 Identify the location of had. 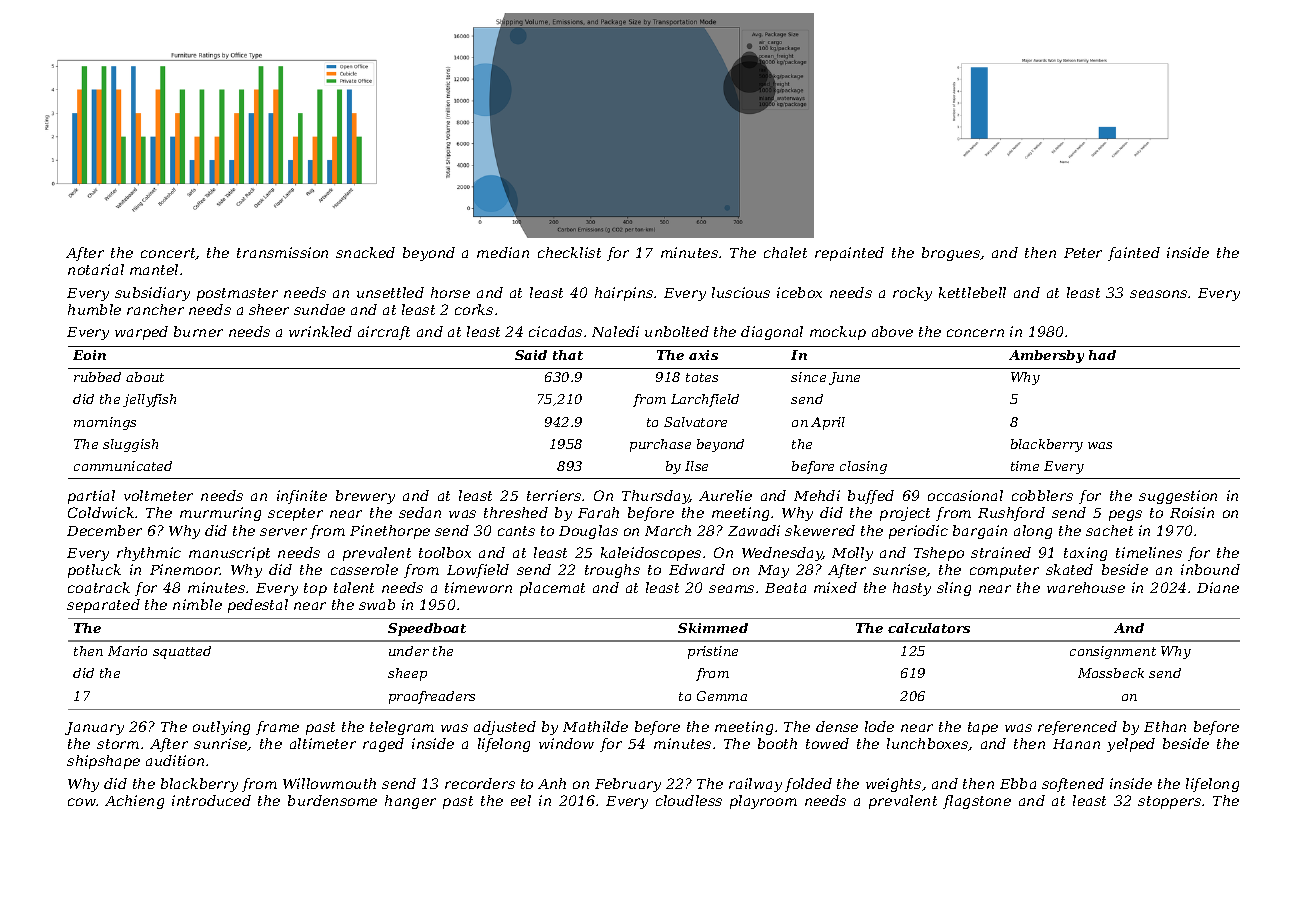
(1102, 355).
